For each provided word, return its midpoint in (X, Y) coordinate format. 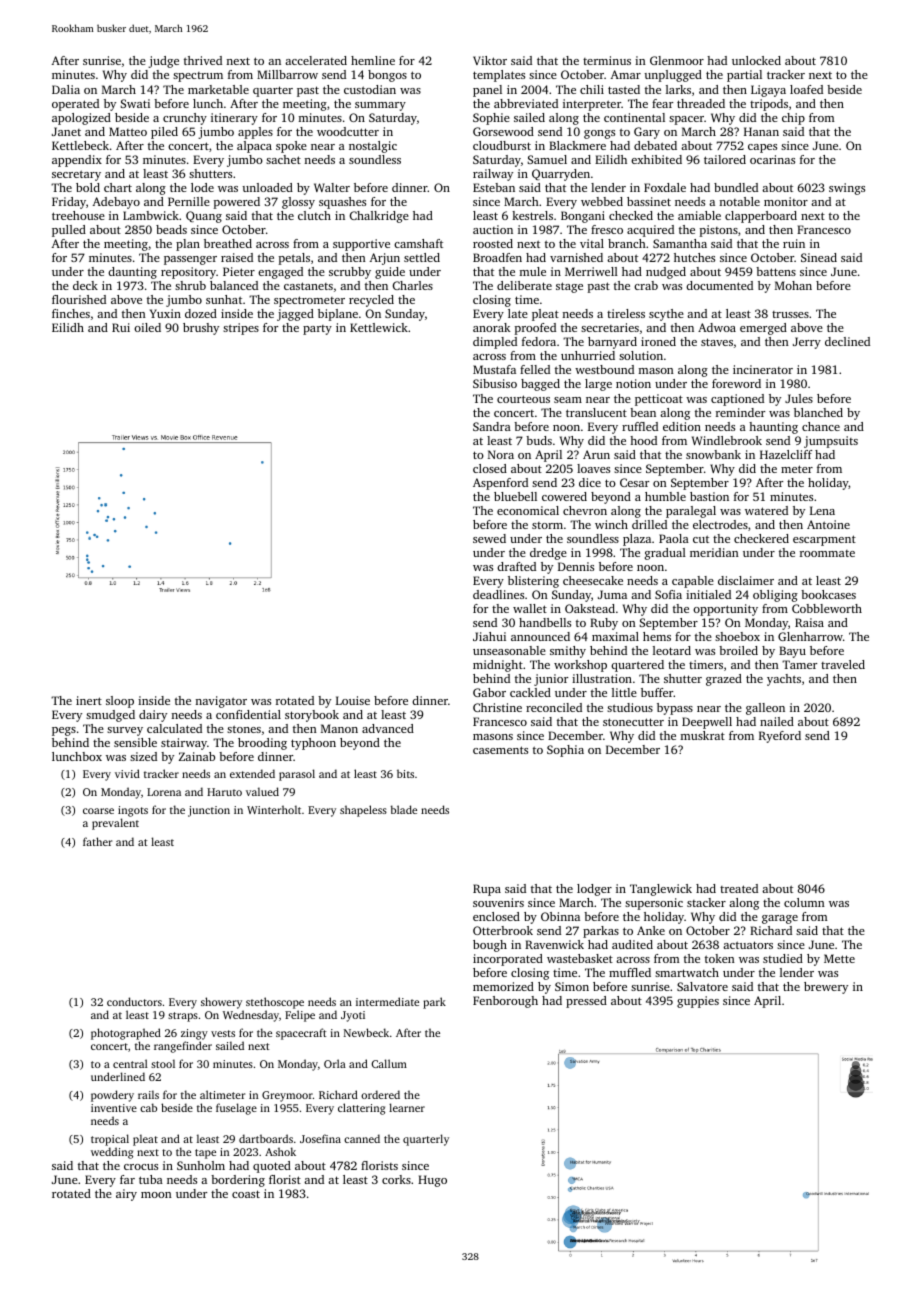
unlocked (756, 60)
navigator (221, 702)
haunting (773, 428)
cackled (530, 692)
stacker (706, 902)
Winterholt (274, 809)
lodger (594, 890)
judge (163, 62)
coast (246, 1194)
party (317, 330)
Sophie (491, 119)
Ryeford (780, 737)
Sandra (492, 426)
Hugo (432, 1181)
